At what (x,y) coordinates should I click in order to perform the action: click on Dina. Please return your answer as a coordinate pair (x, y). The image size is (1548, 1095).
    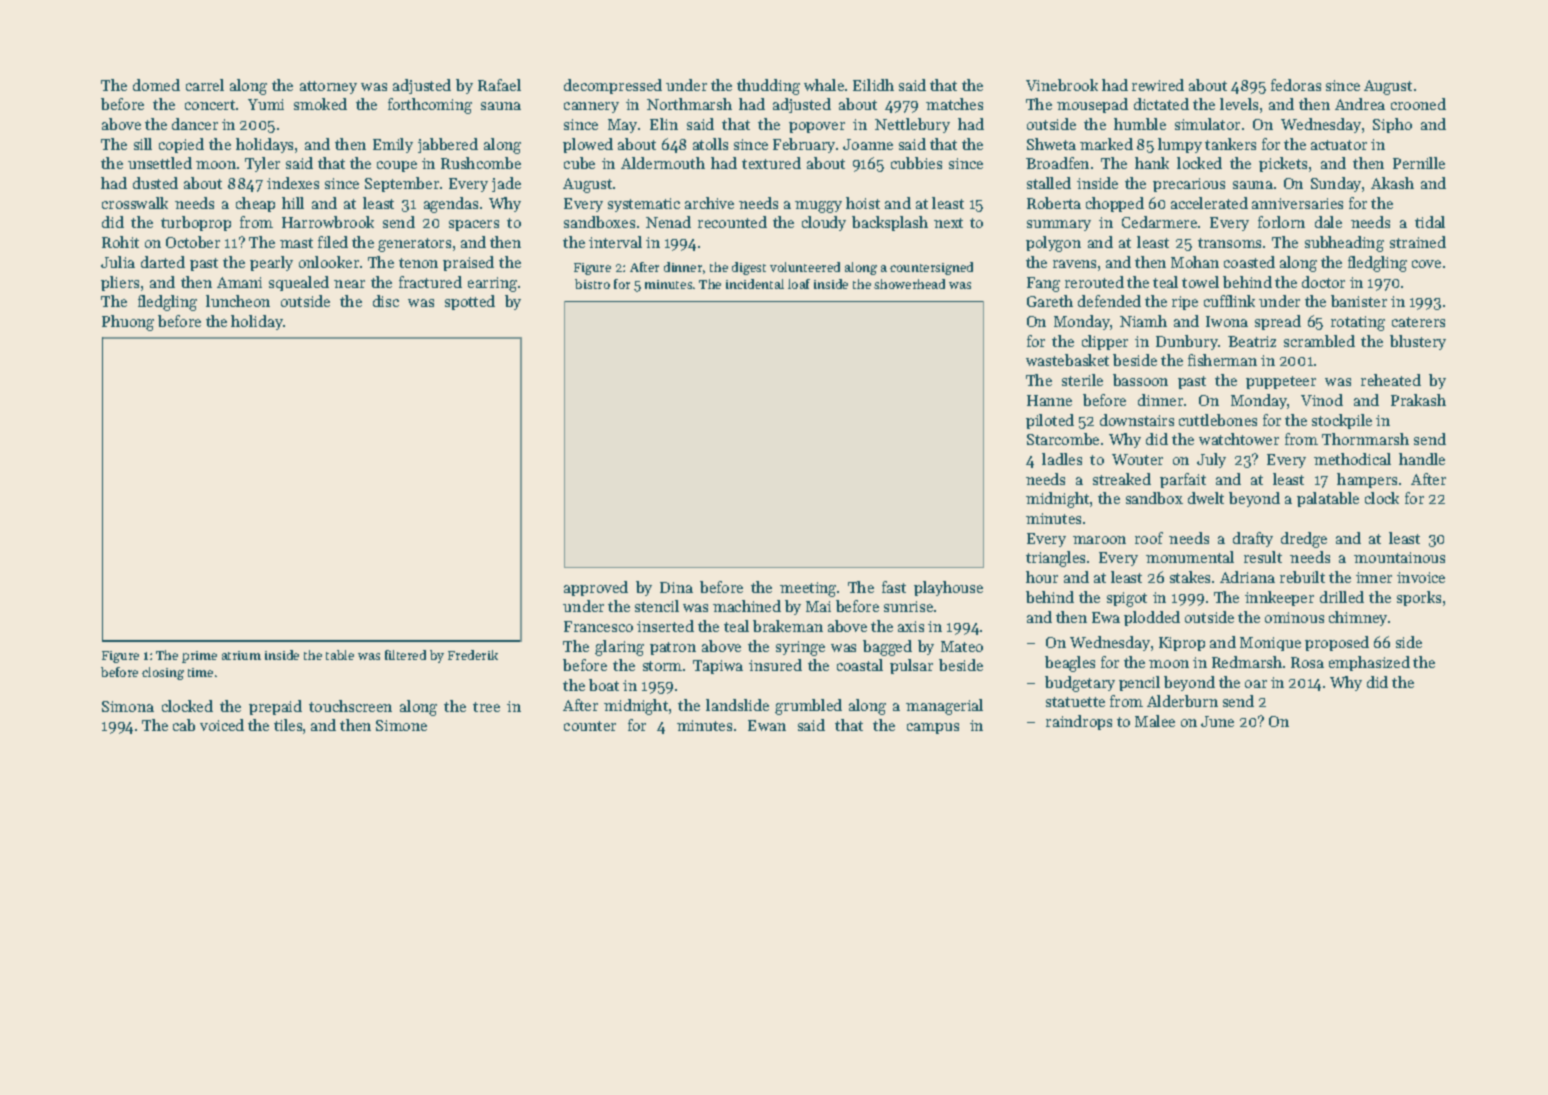
    Looking at the image, I should click on (676, 587).
